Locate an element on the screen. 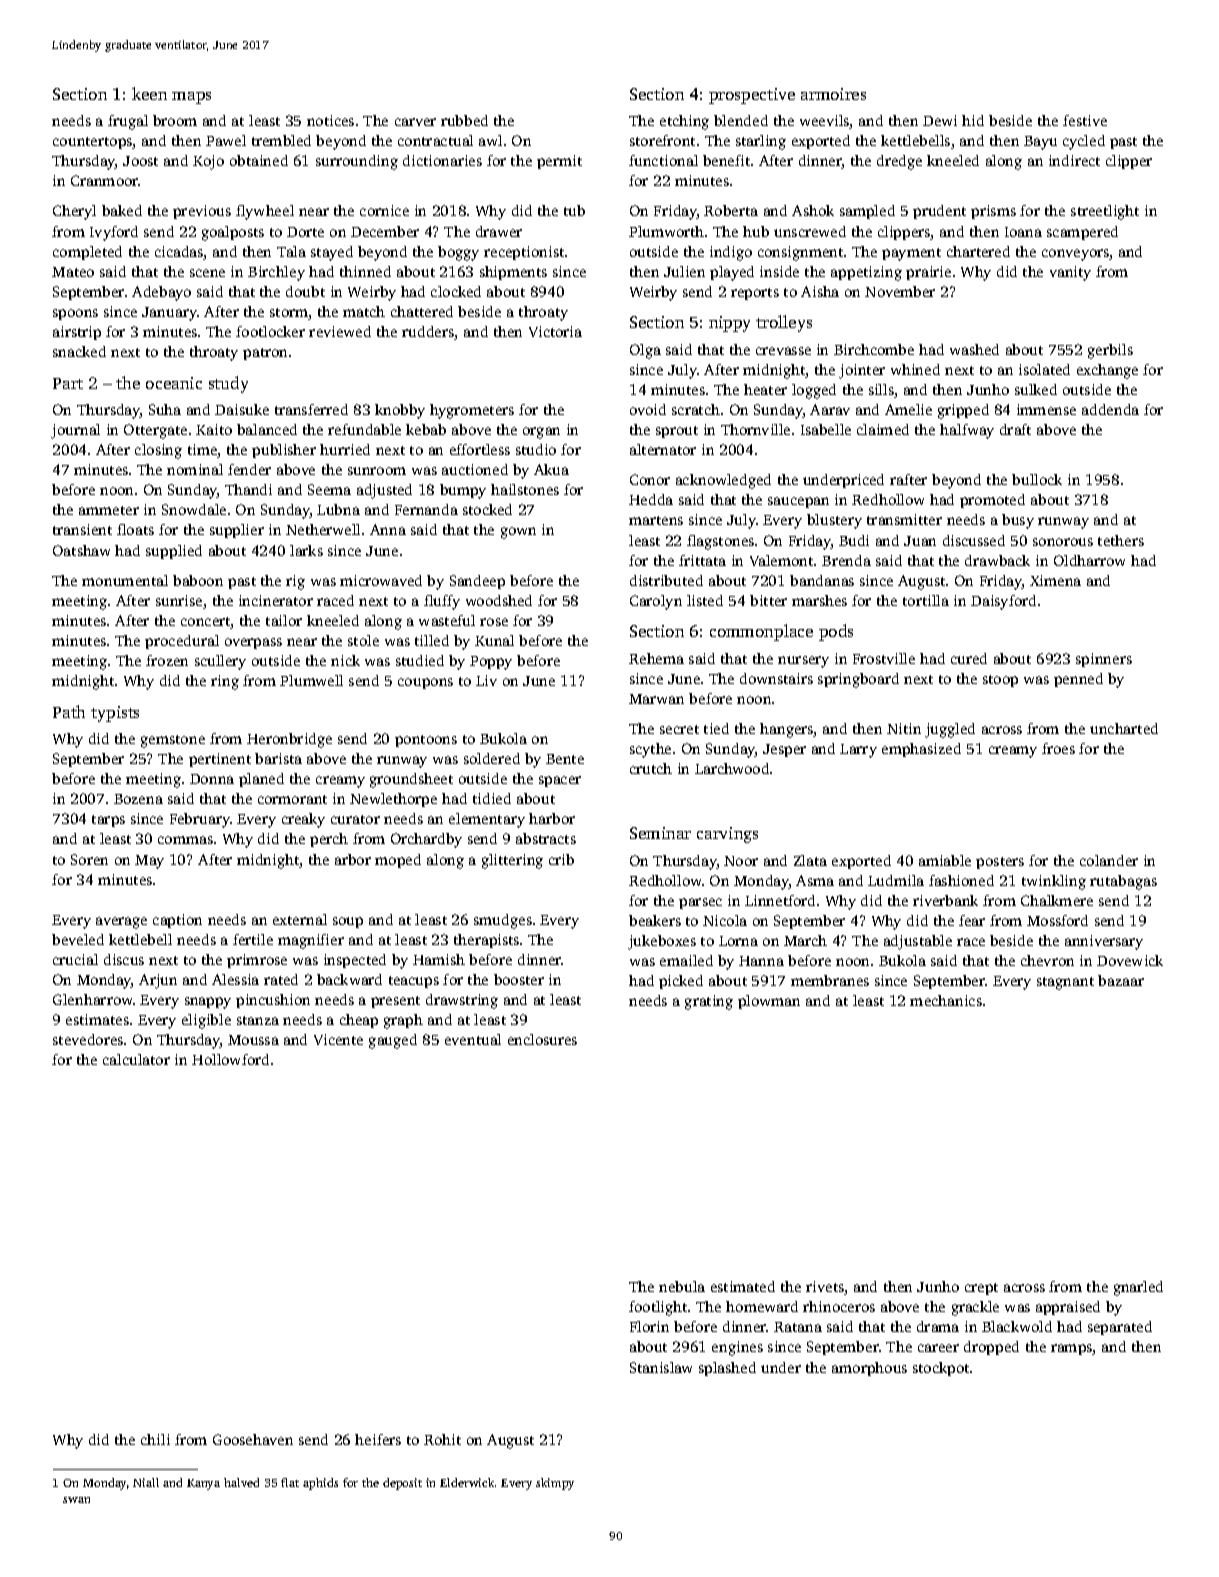 This screenshot has height=1577, width=1219. storefront is located at coordinates (662, 140).
